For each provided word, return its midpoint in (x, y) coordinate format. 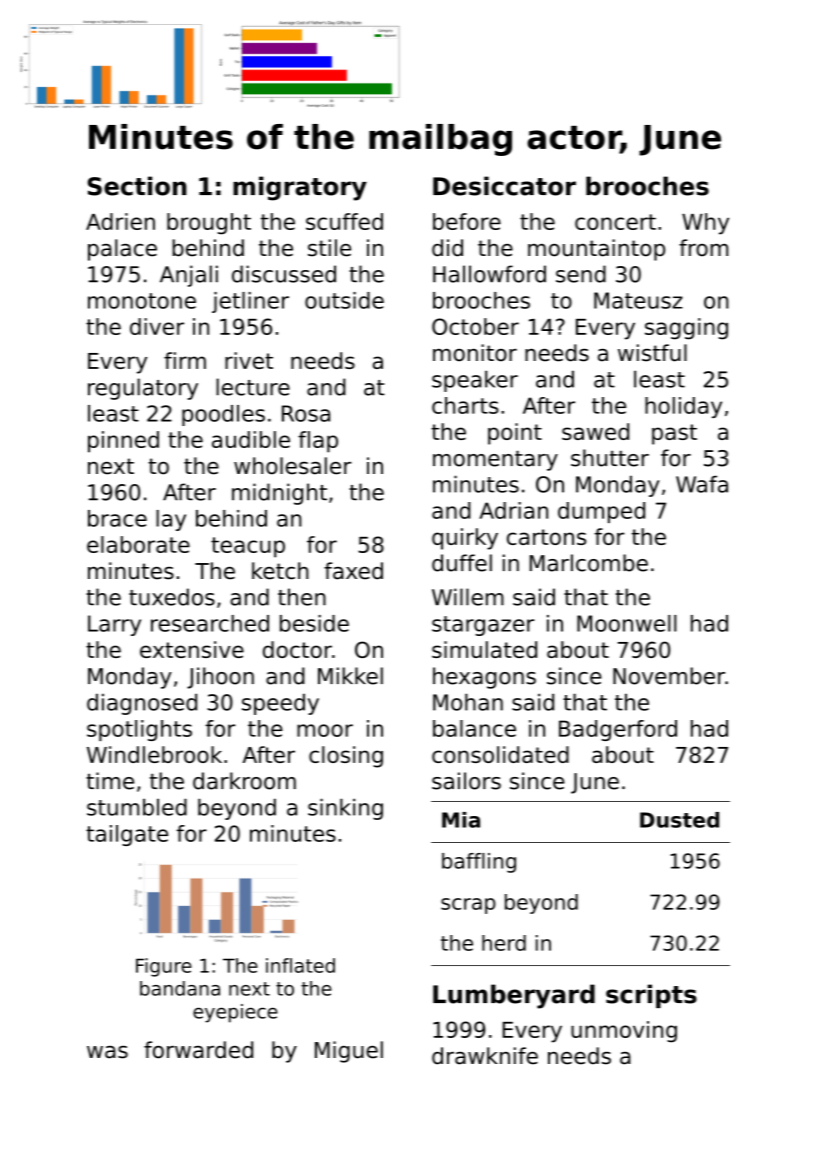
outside (344, 300)
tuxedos (172, 597)
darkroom (244, 781)
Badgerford (618, 730)
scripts (651, 996)
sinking (345, 809)
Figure (164, 967)
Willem (468, 597)
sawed (595, 431)
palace (122, 250)
